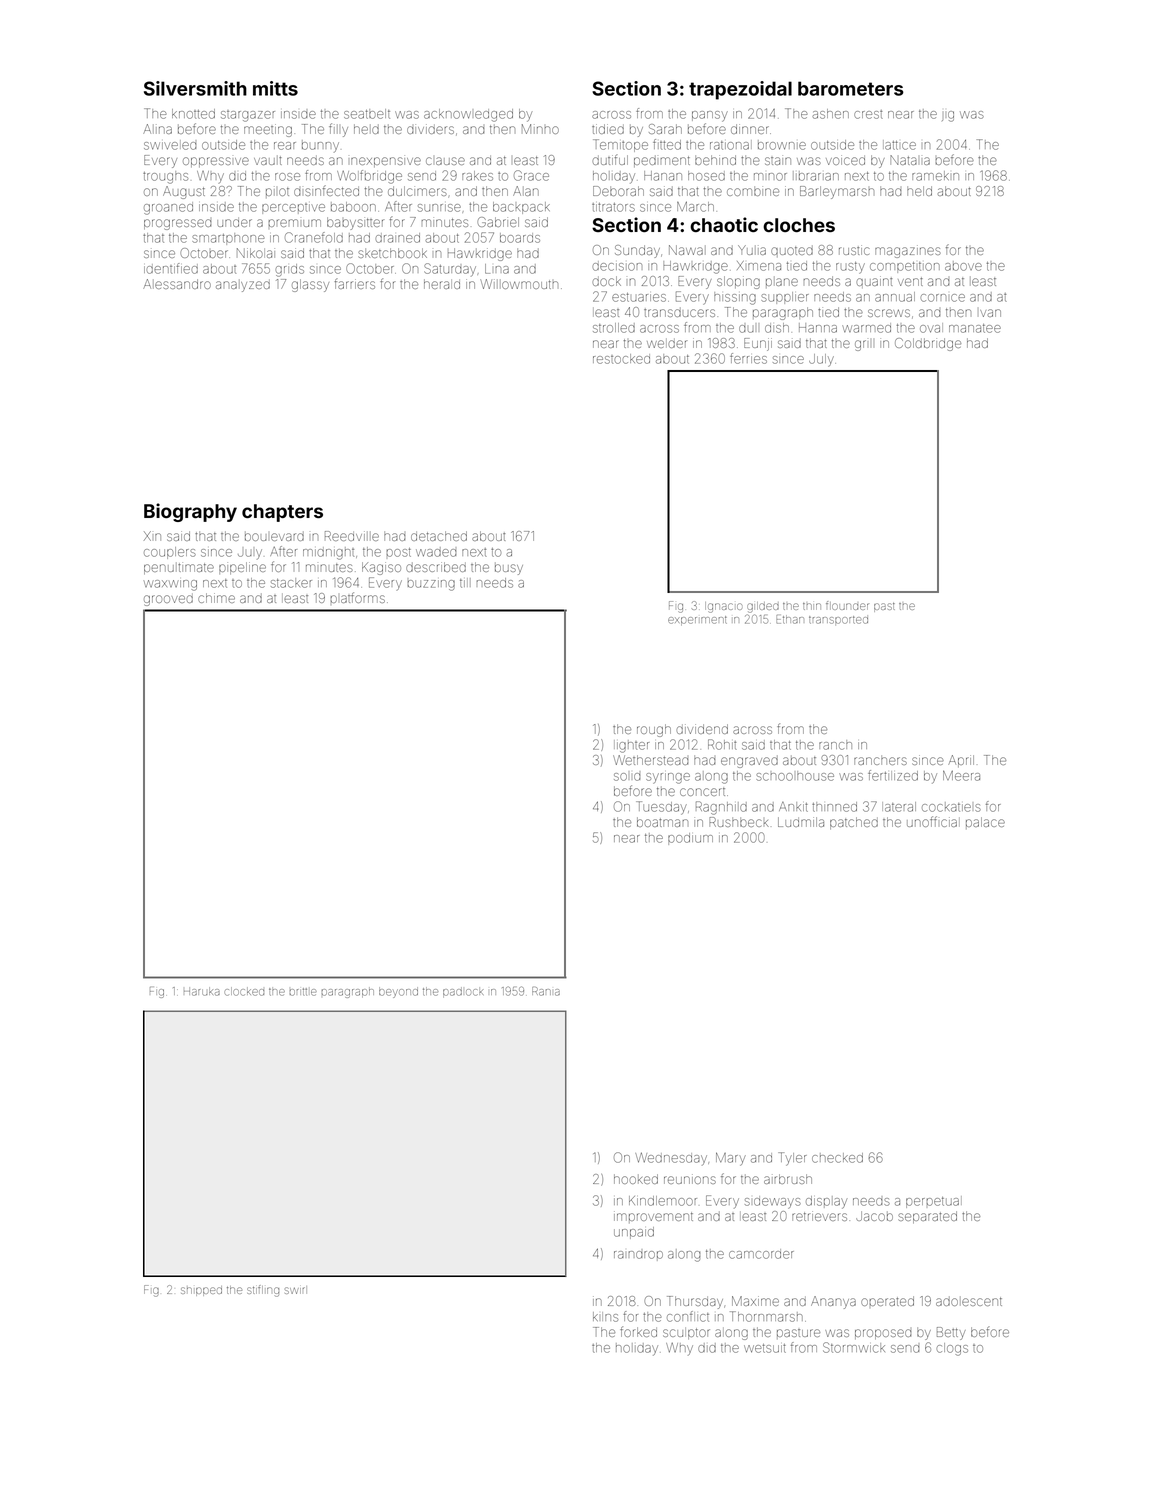 The image size is (1158, 1498). Describe the element at coordinates (546, 991) in the screenshot. I see `Rania` at that location.
